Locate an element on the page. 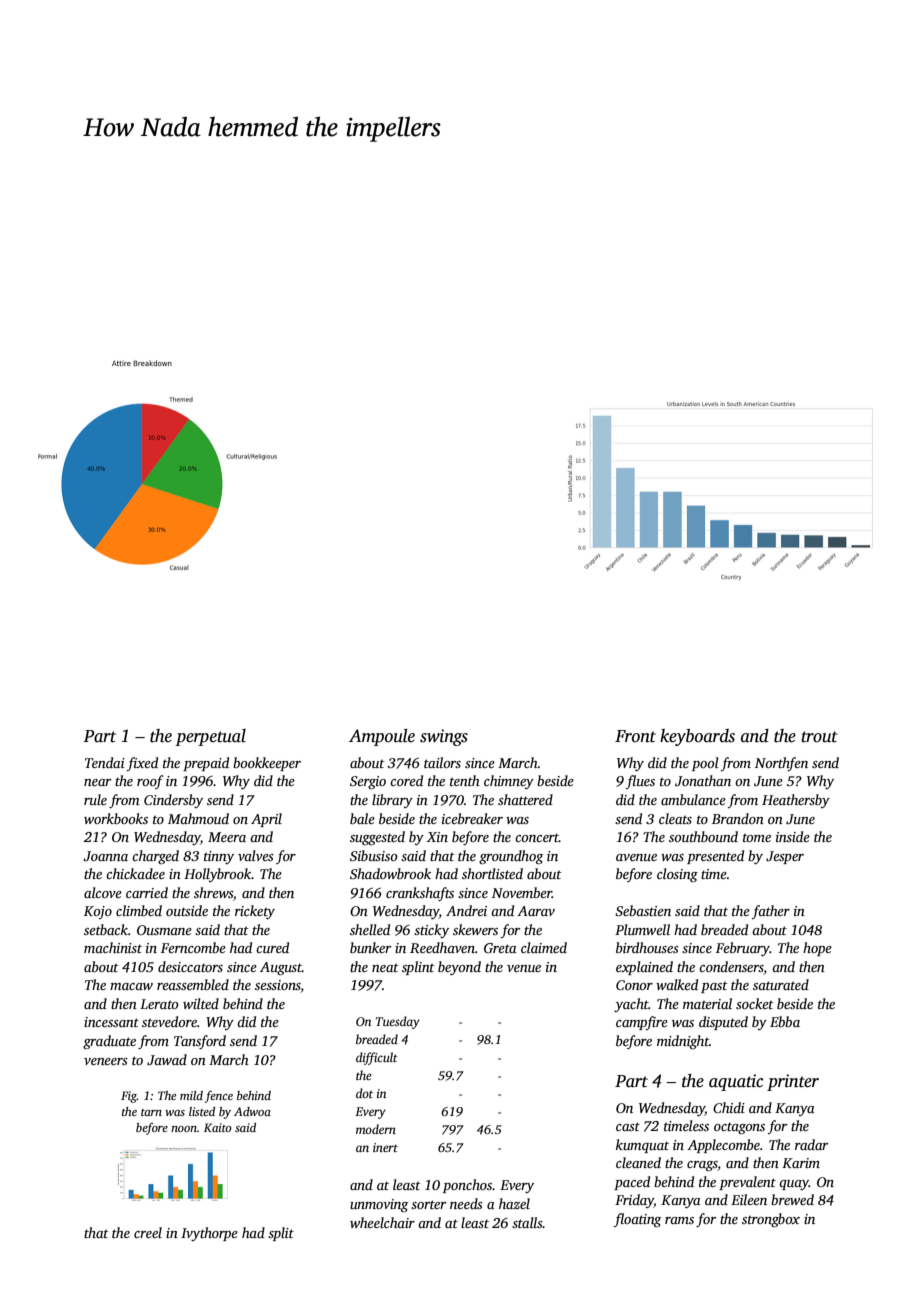 Image resolution: width=924 pixels, height=1308 pixels. fixed is located at coordinates (142, 764).
